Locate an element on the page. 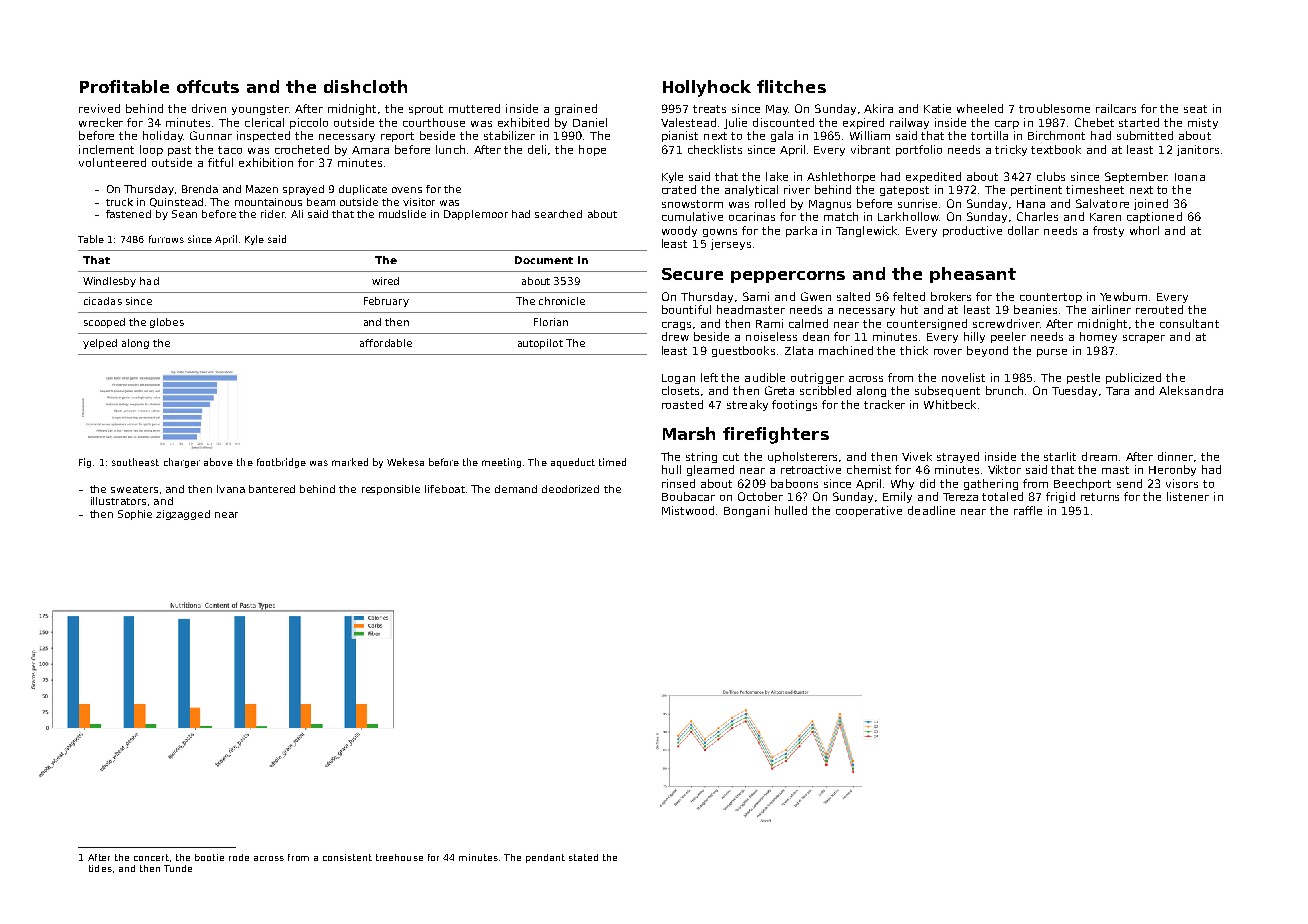 This document has width=1308, height=924. pertinent is located at coordinates (1036, 190).
